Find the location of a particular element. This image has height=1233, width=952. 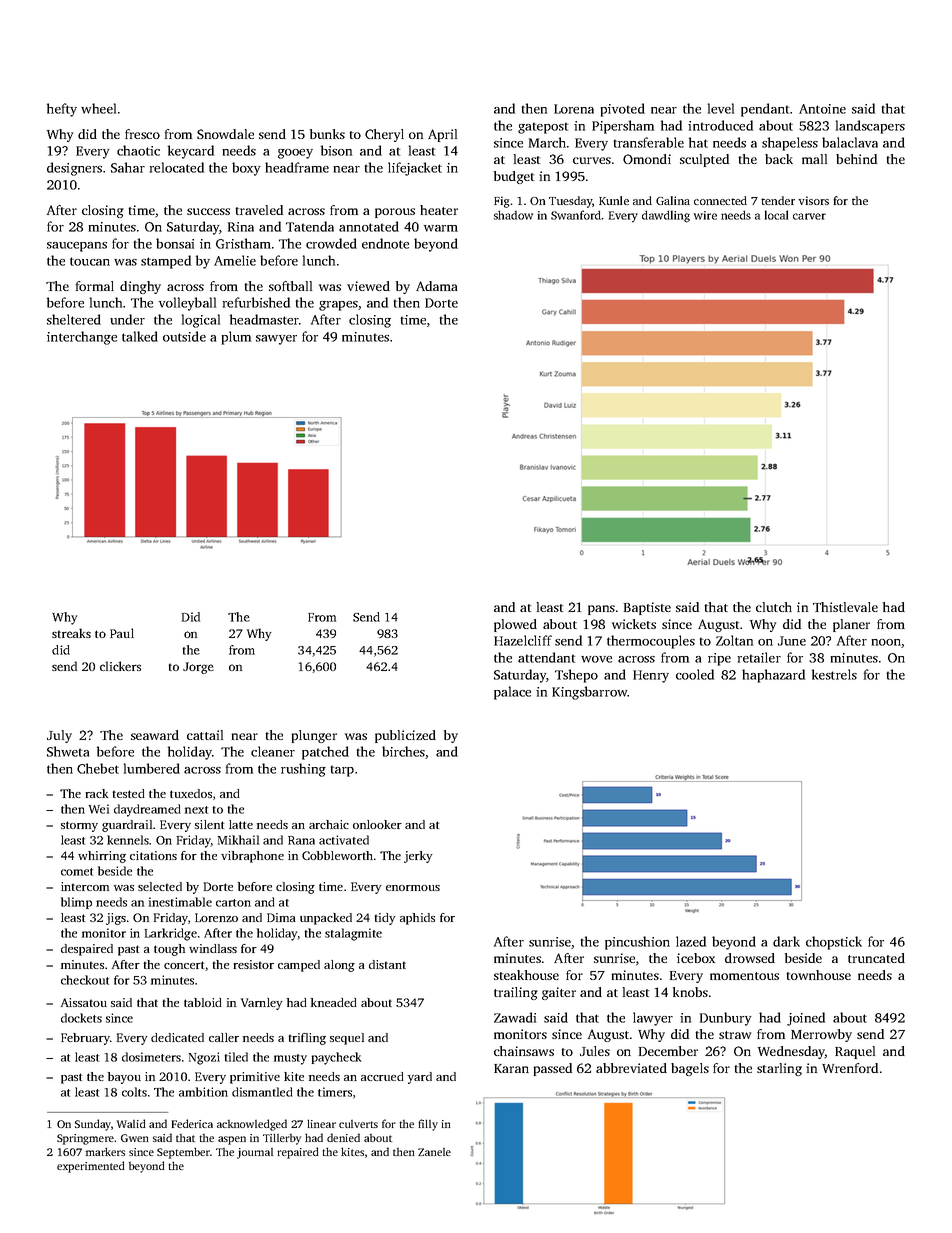

aspen is located at coordinates (232, 1140).
